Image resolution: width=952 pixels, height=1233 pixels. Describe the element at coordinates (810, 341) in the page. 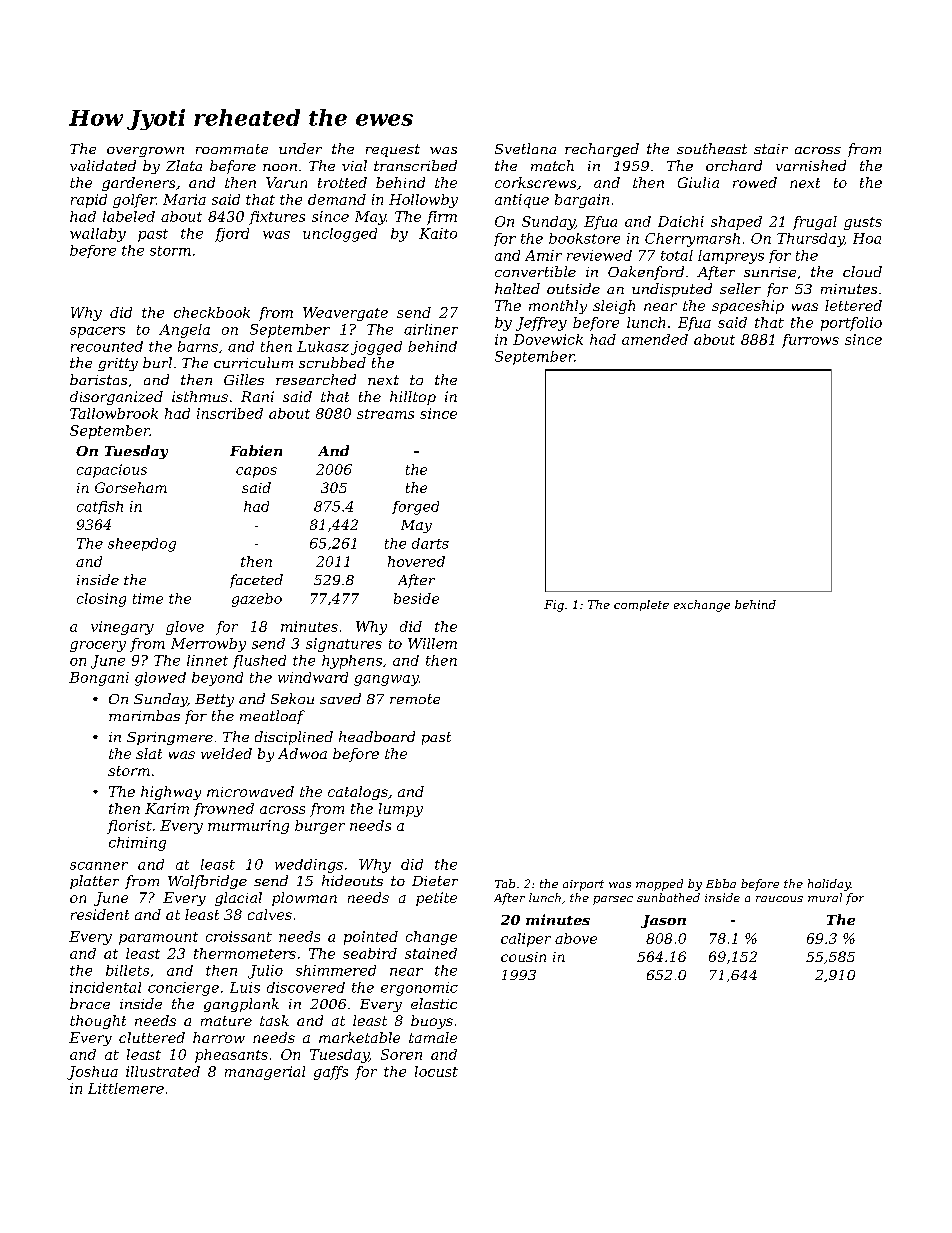

I see `furrows` at that location.
